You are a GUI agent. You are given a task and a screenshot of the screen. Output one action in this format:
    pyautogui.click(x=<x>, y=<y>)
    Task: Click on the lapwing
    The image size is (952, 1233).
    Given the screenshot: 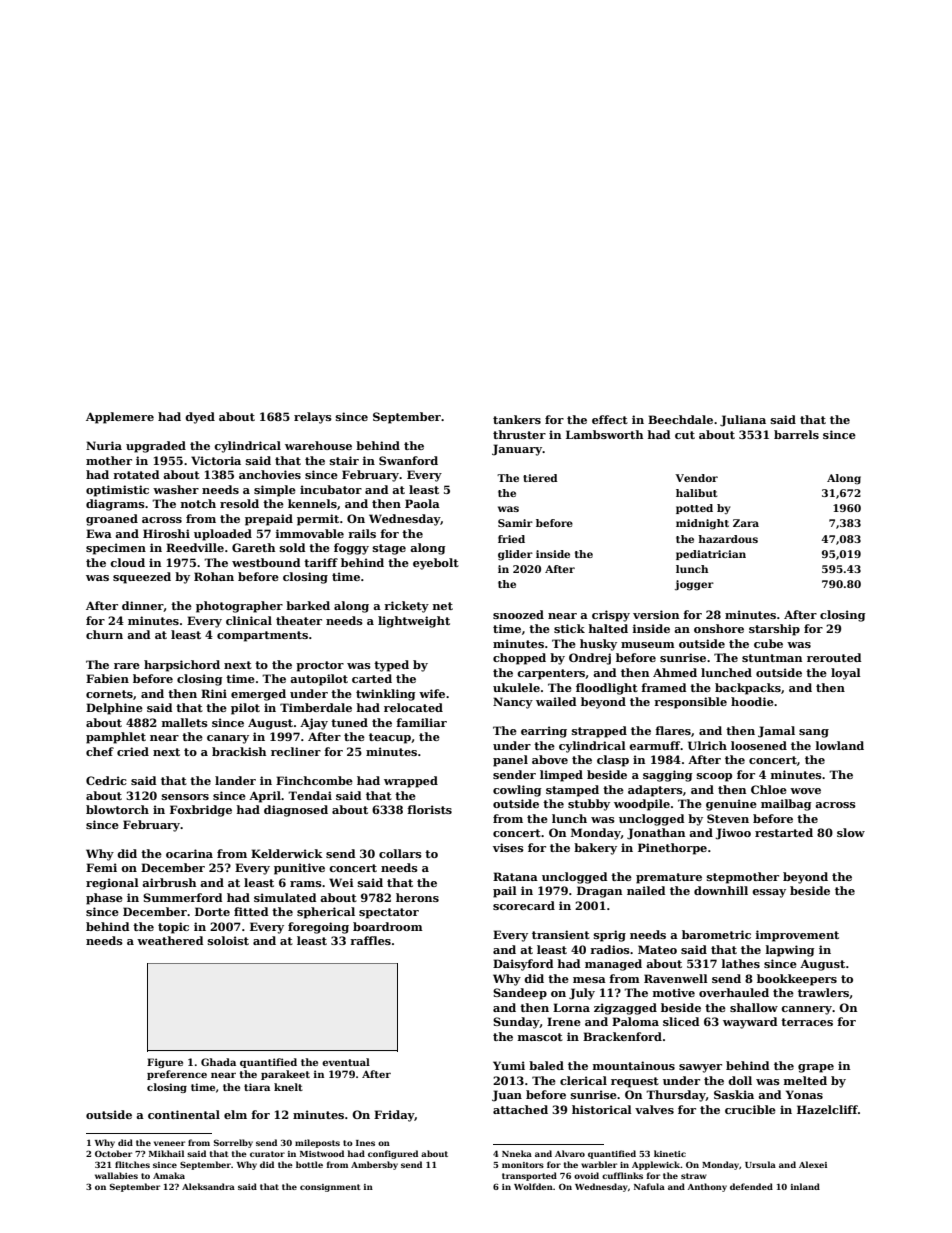 What is the action you would take?
    pyautogui.click(x=790, y=951)
